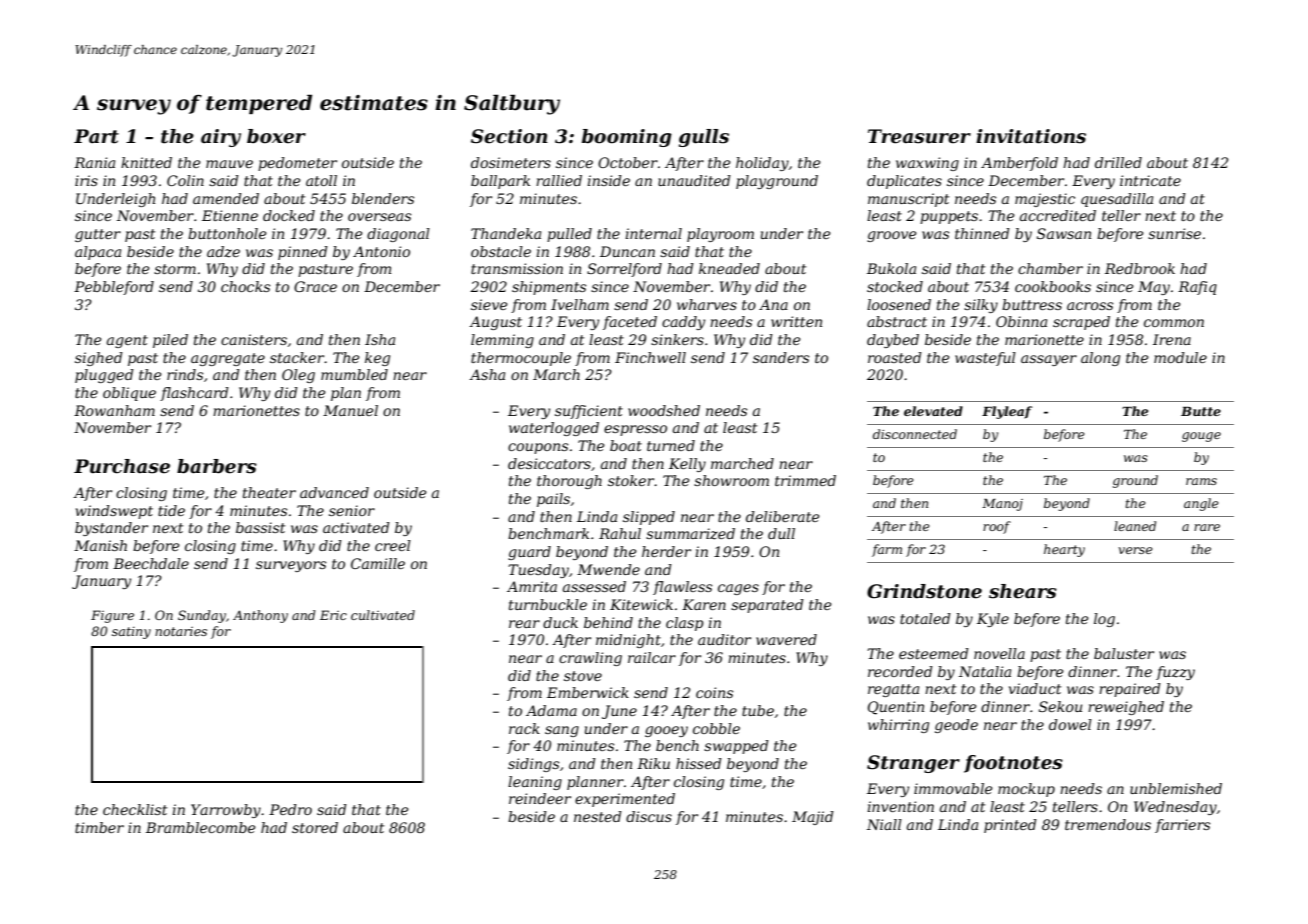 This image has height=924, width=1308. I want to click on invitations, so click(1031, 136).
